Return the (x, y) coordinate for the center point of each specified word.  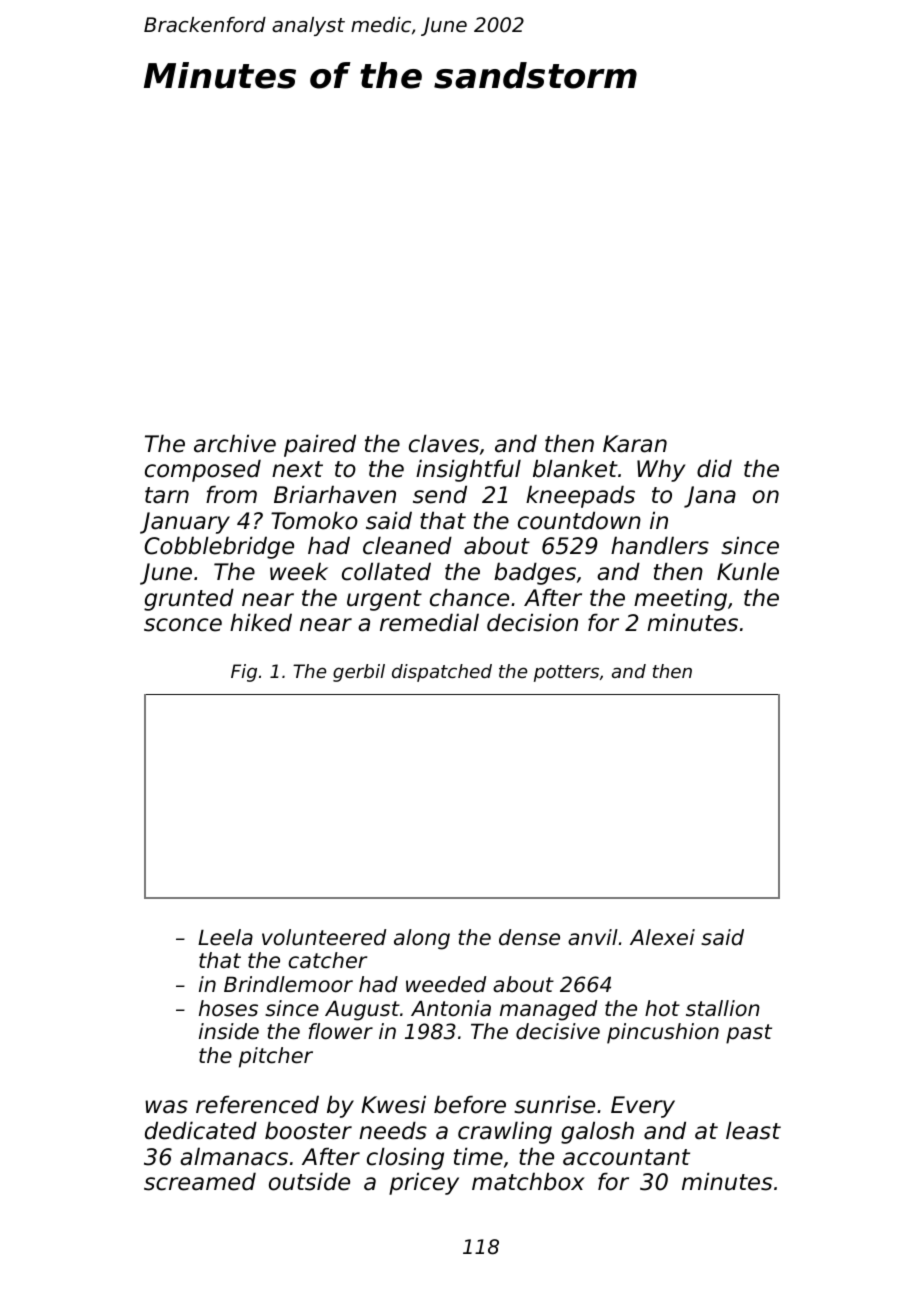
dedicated (201, 1130)
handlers (660, 545)
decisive (558, 1031)
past (749, 1034)
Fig (244, 673)
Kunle (748, 571)
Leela (225, 937)
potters (566, 673)
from (231, 494)
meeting (680, 599)
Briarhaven (335, 494)
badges (535, 573)
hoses (228, 1008)
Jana (710, 497)
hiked (261, 622)
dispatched (442, 673)
